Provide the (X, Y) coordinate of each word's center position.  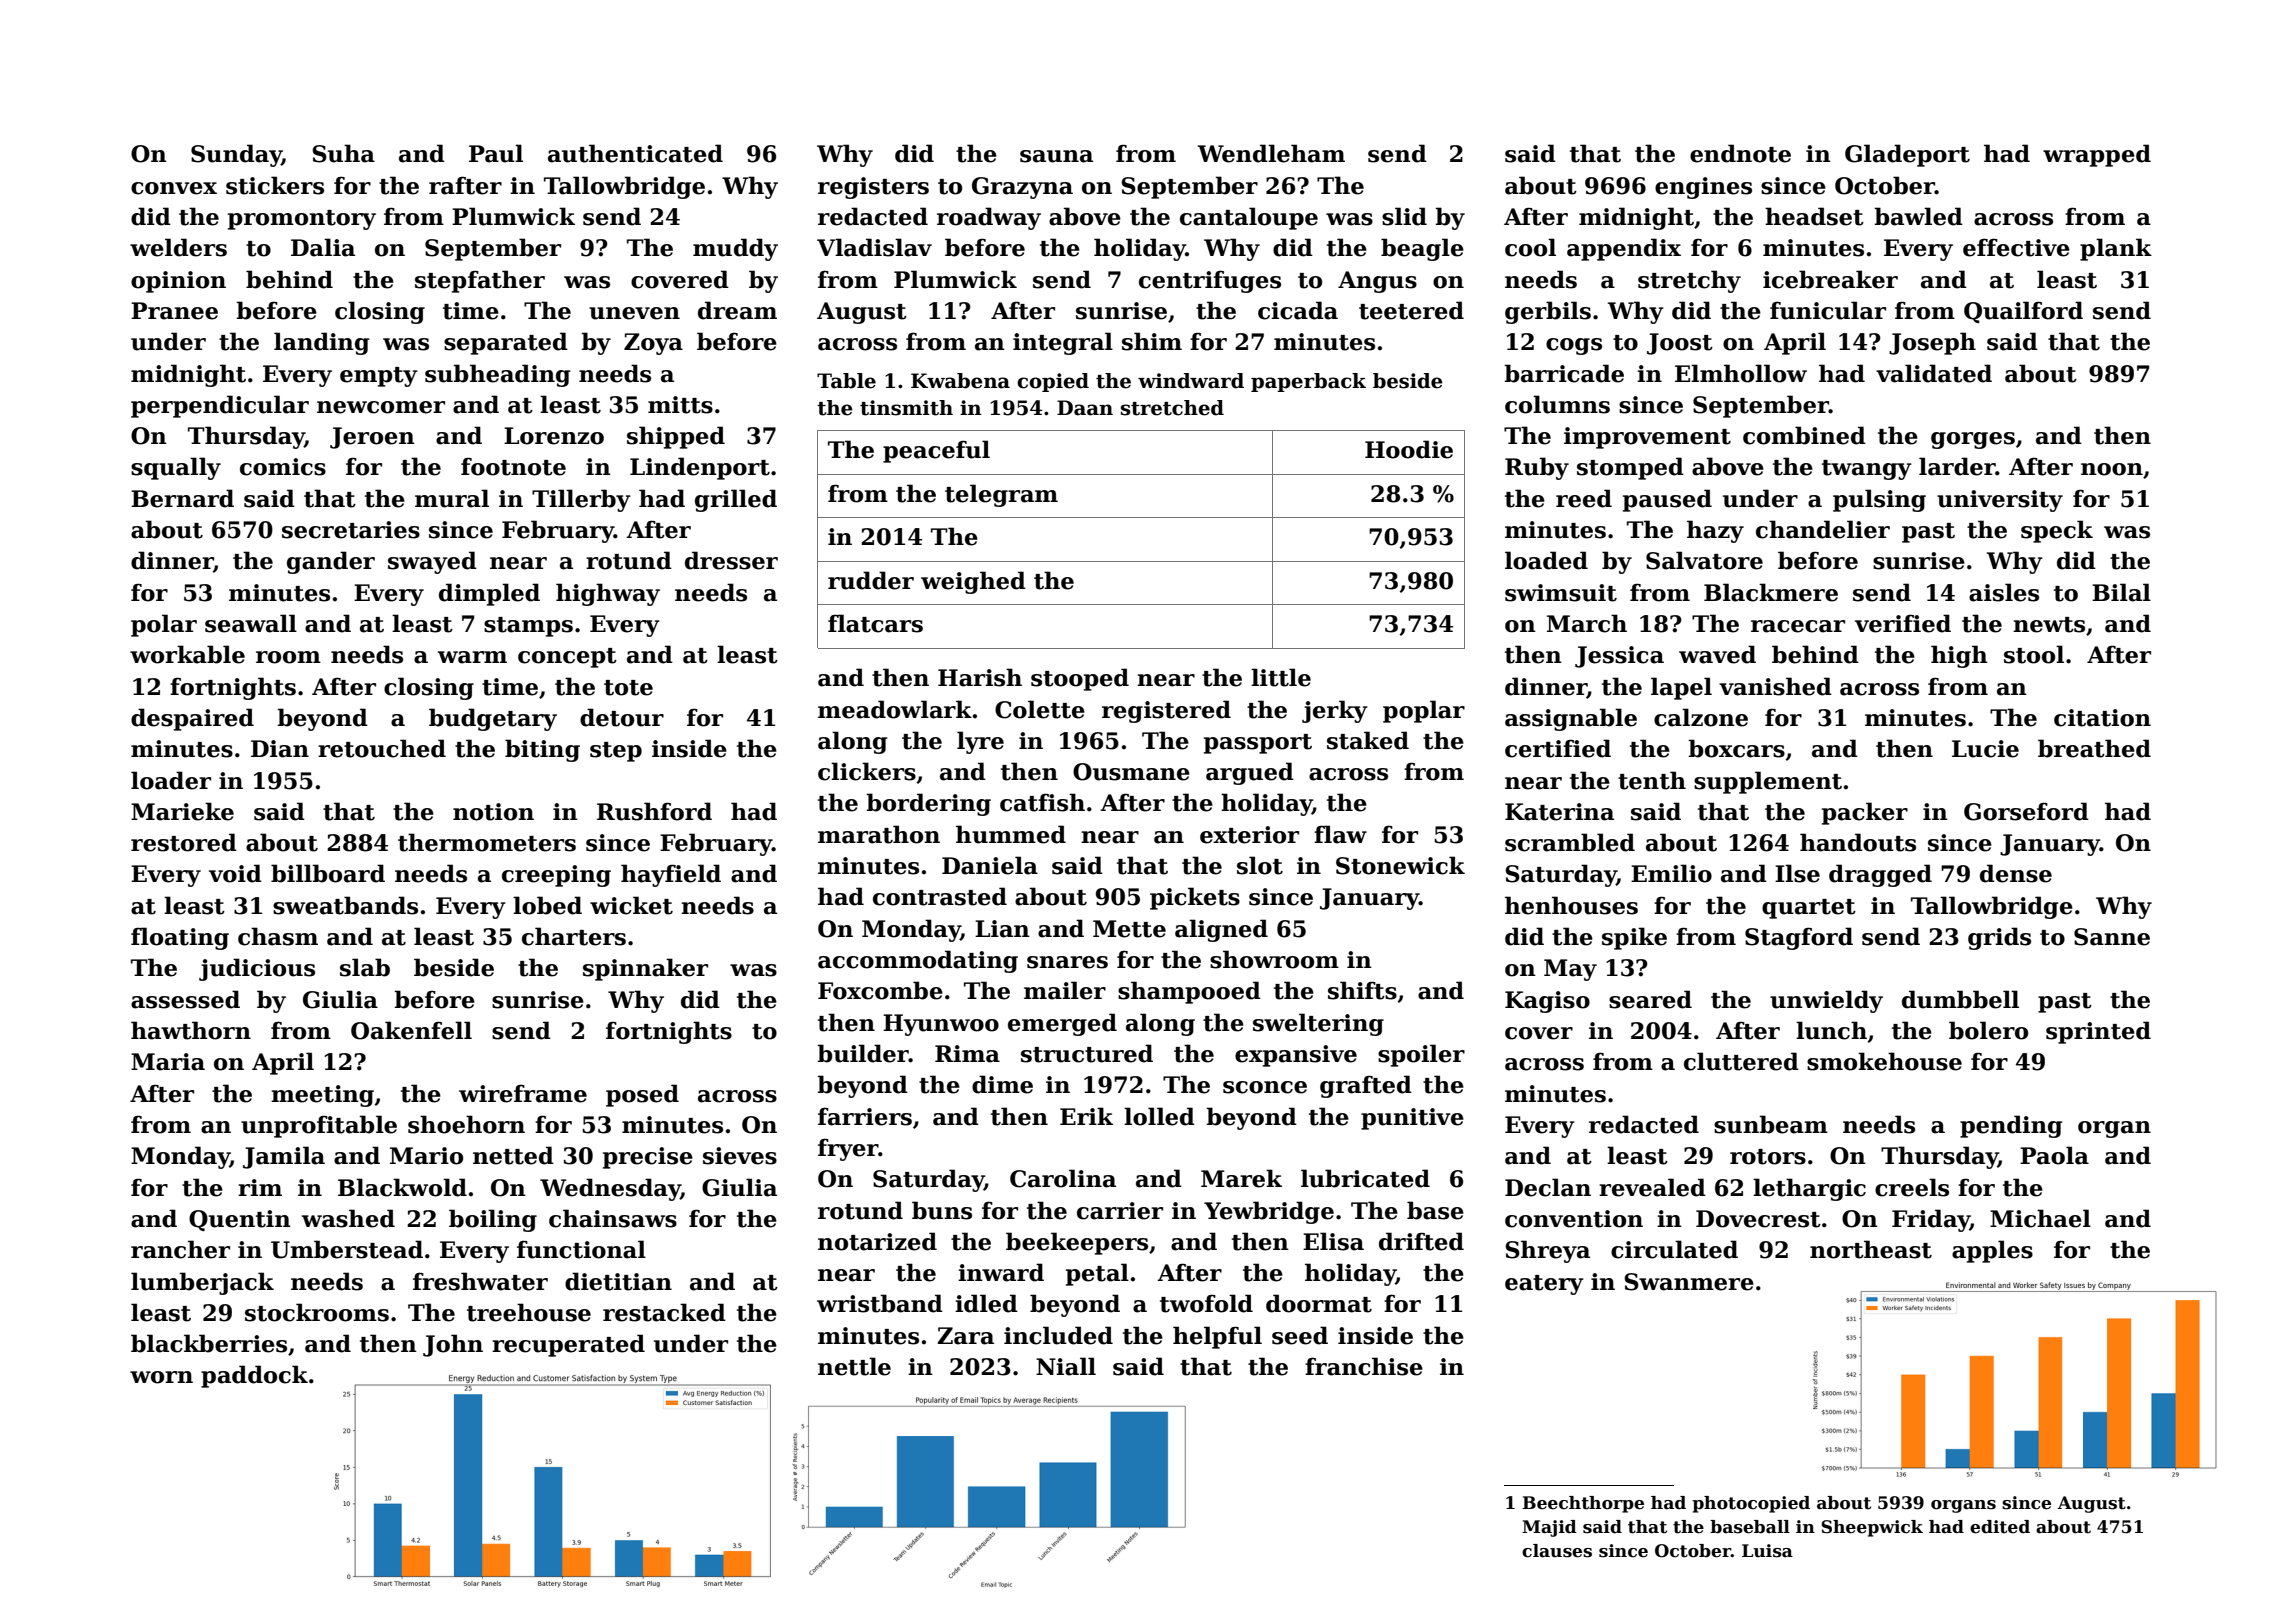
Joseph (1932, 343)
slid (1404, 216)
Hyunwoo (941, 1025)
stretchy (1689, 281)
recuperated (568, 1345)
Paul (496, 153)
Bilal (2121, 592)
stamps (528, 627)
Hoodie (1409, 449)
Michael (2040, 1218)
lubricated (1365, 1178)
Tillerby (581, 500)
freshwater (480, 1281)
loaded (1546, 560)
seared (1650, 999)
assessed (185, 999)
